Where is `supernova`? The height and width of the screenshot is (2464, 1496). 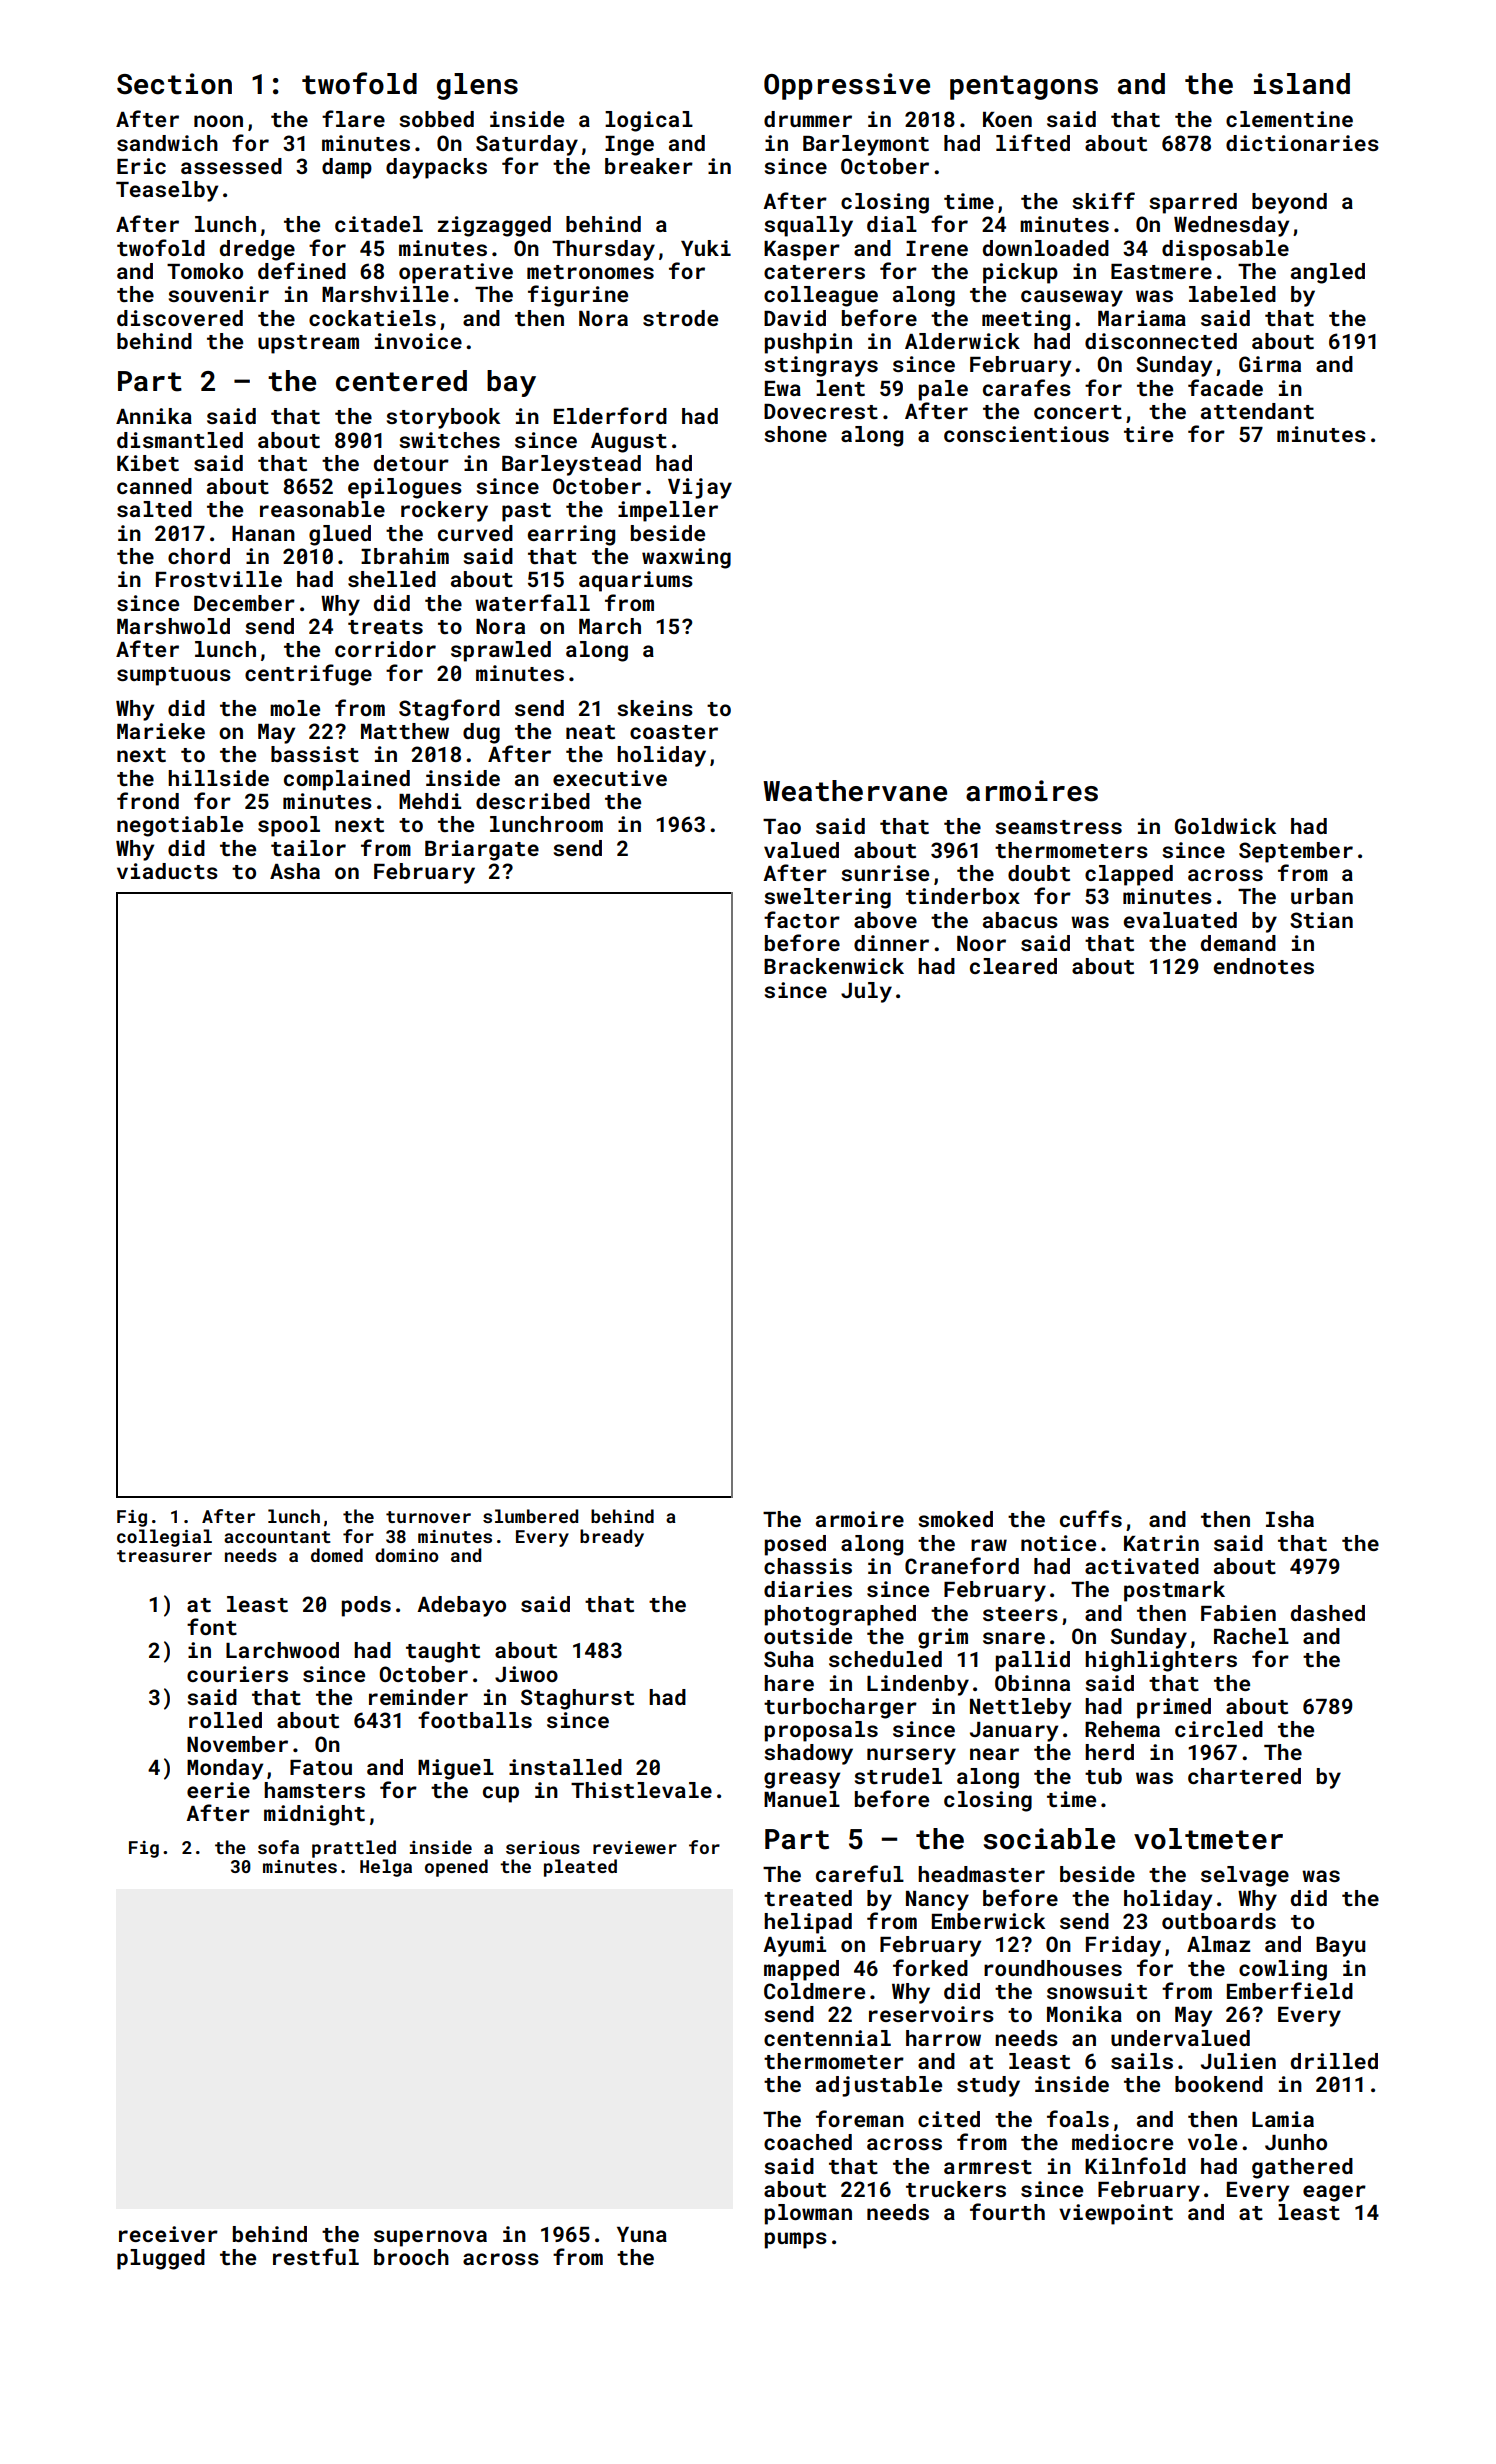 supernova is located at coordinates (430, 2238).
